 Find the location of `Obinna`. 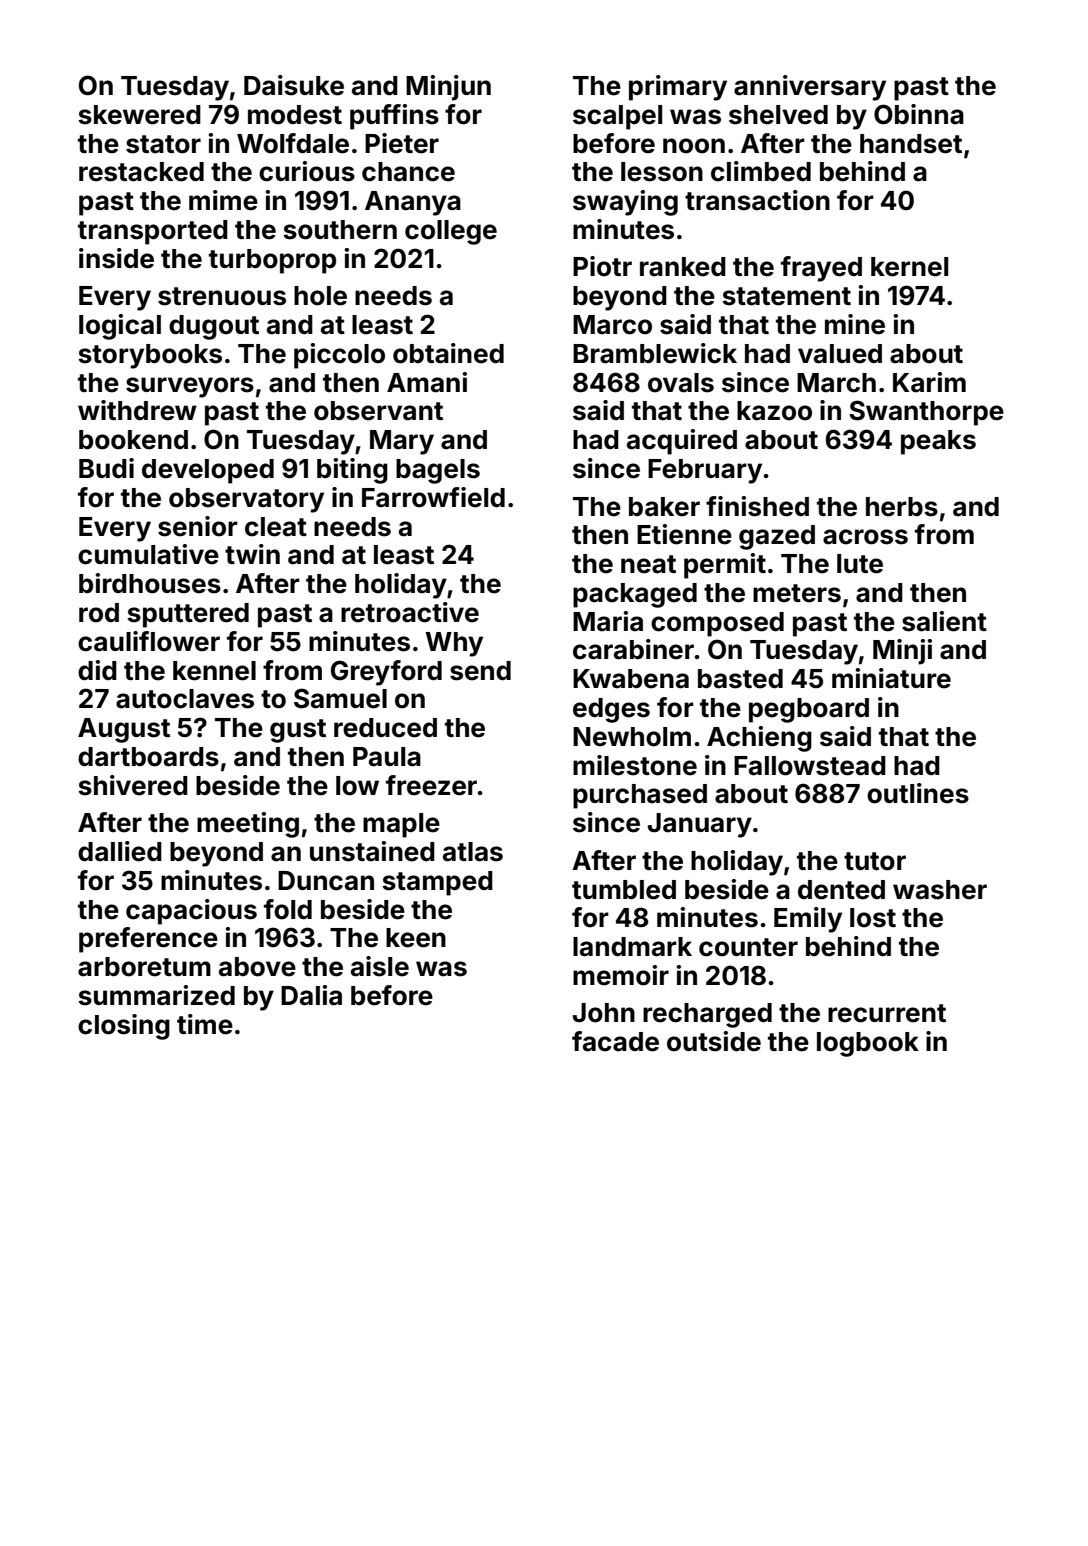

Obinna is located at coordinates (919, 114).
